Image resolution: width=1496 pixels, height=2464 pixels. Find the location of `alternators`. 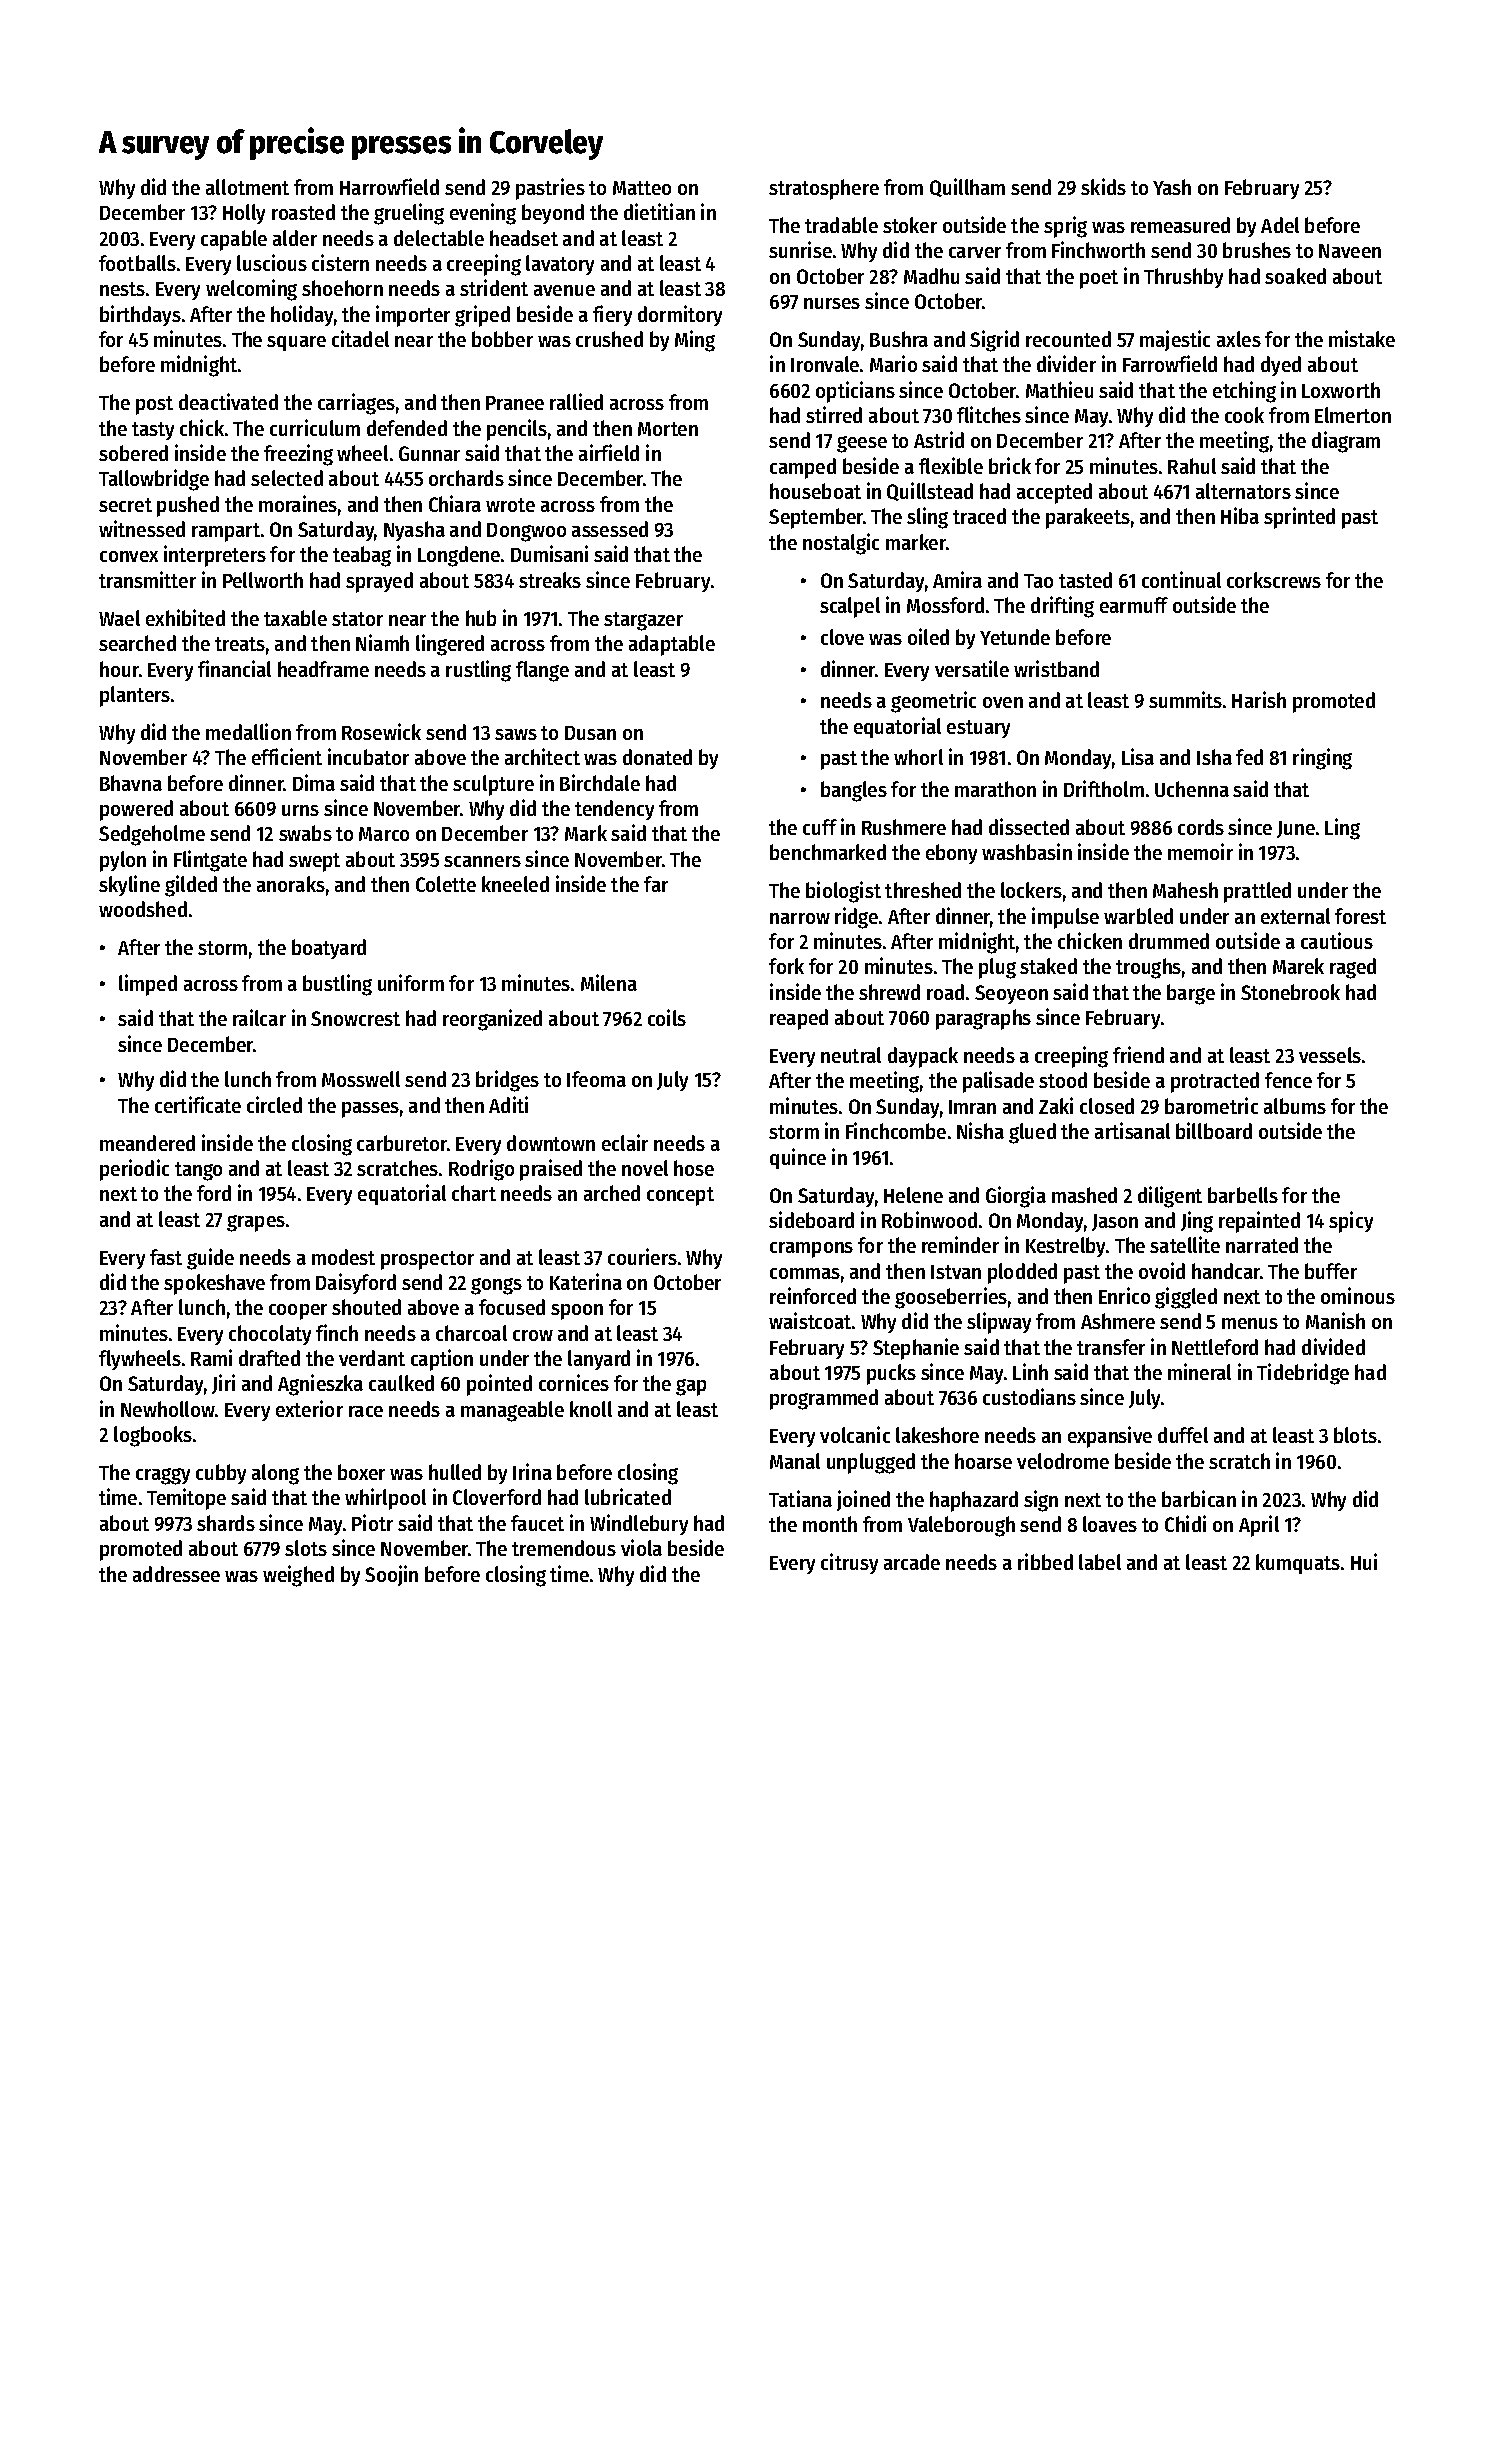

alternators is located at coordinates (1243, 491).
